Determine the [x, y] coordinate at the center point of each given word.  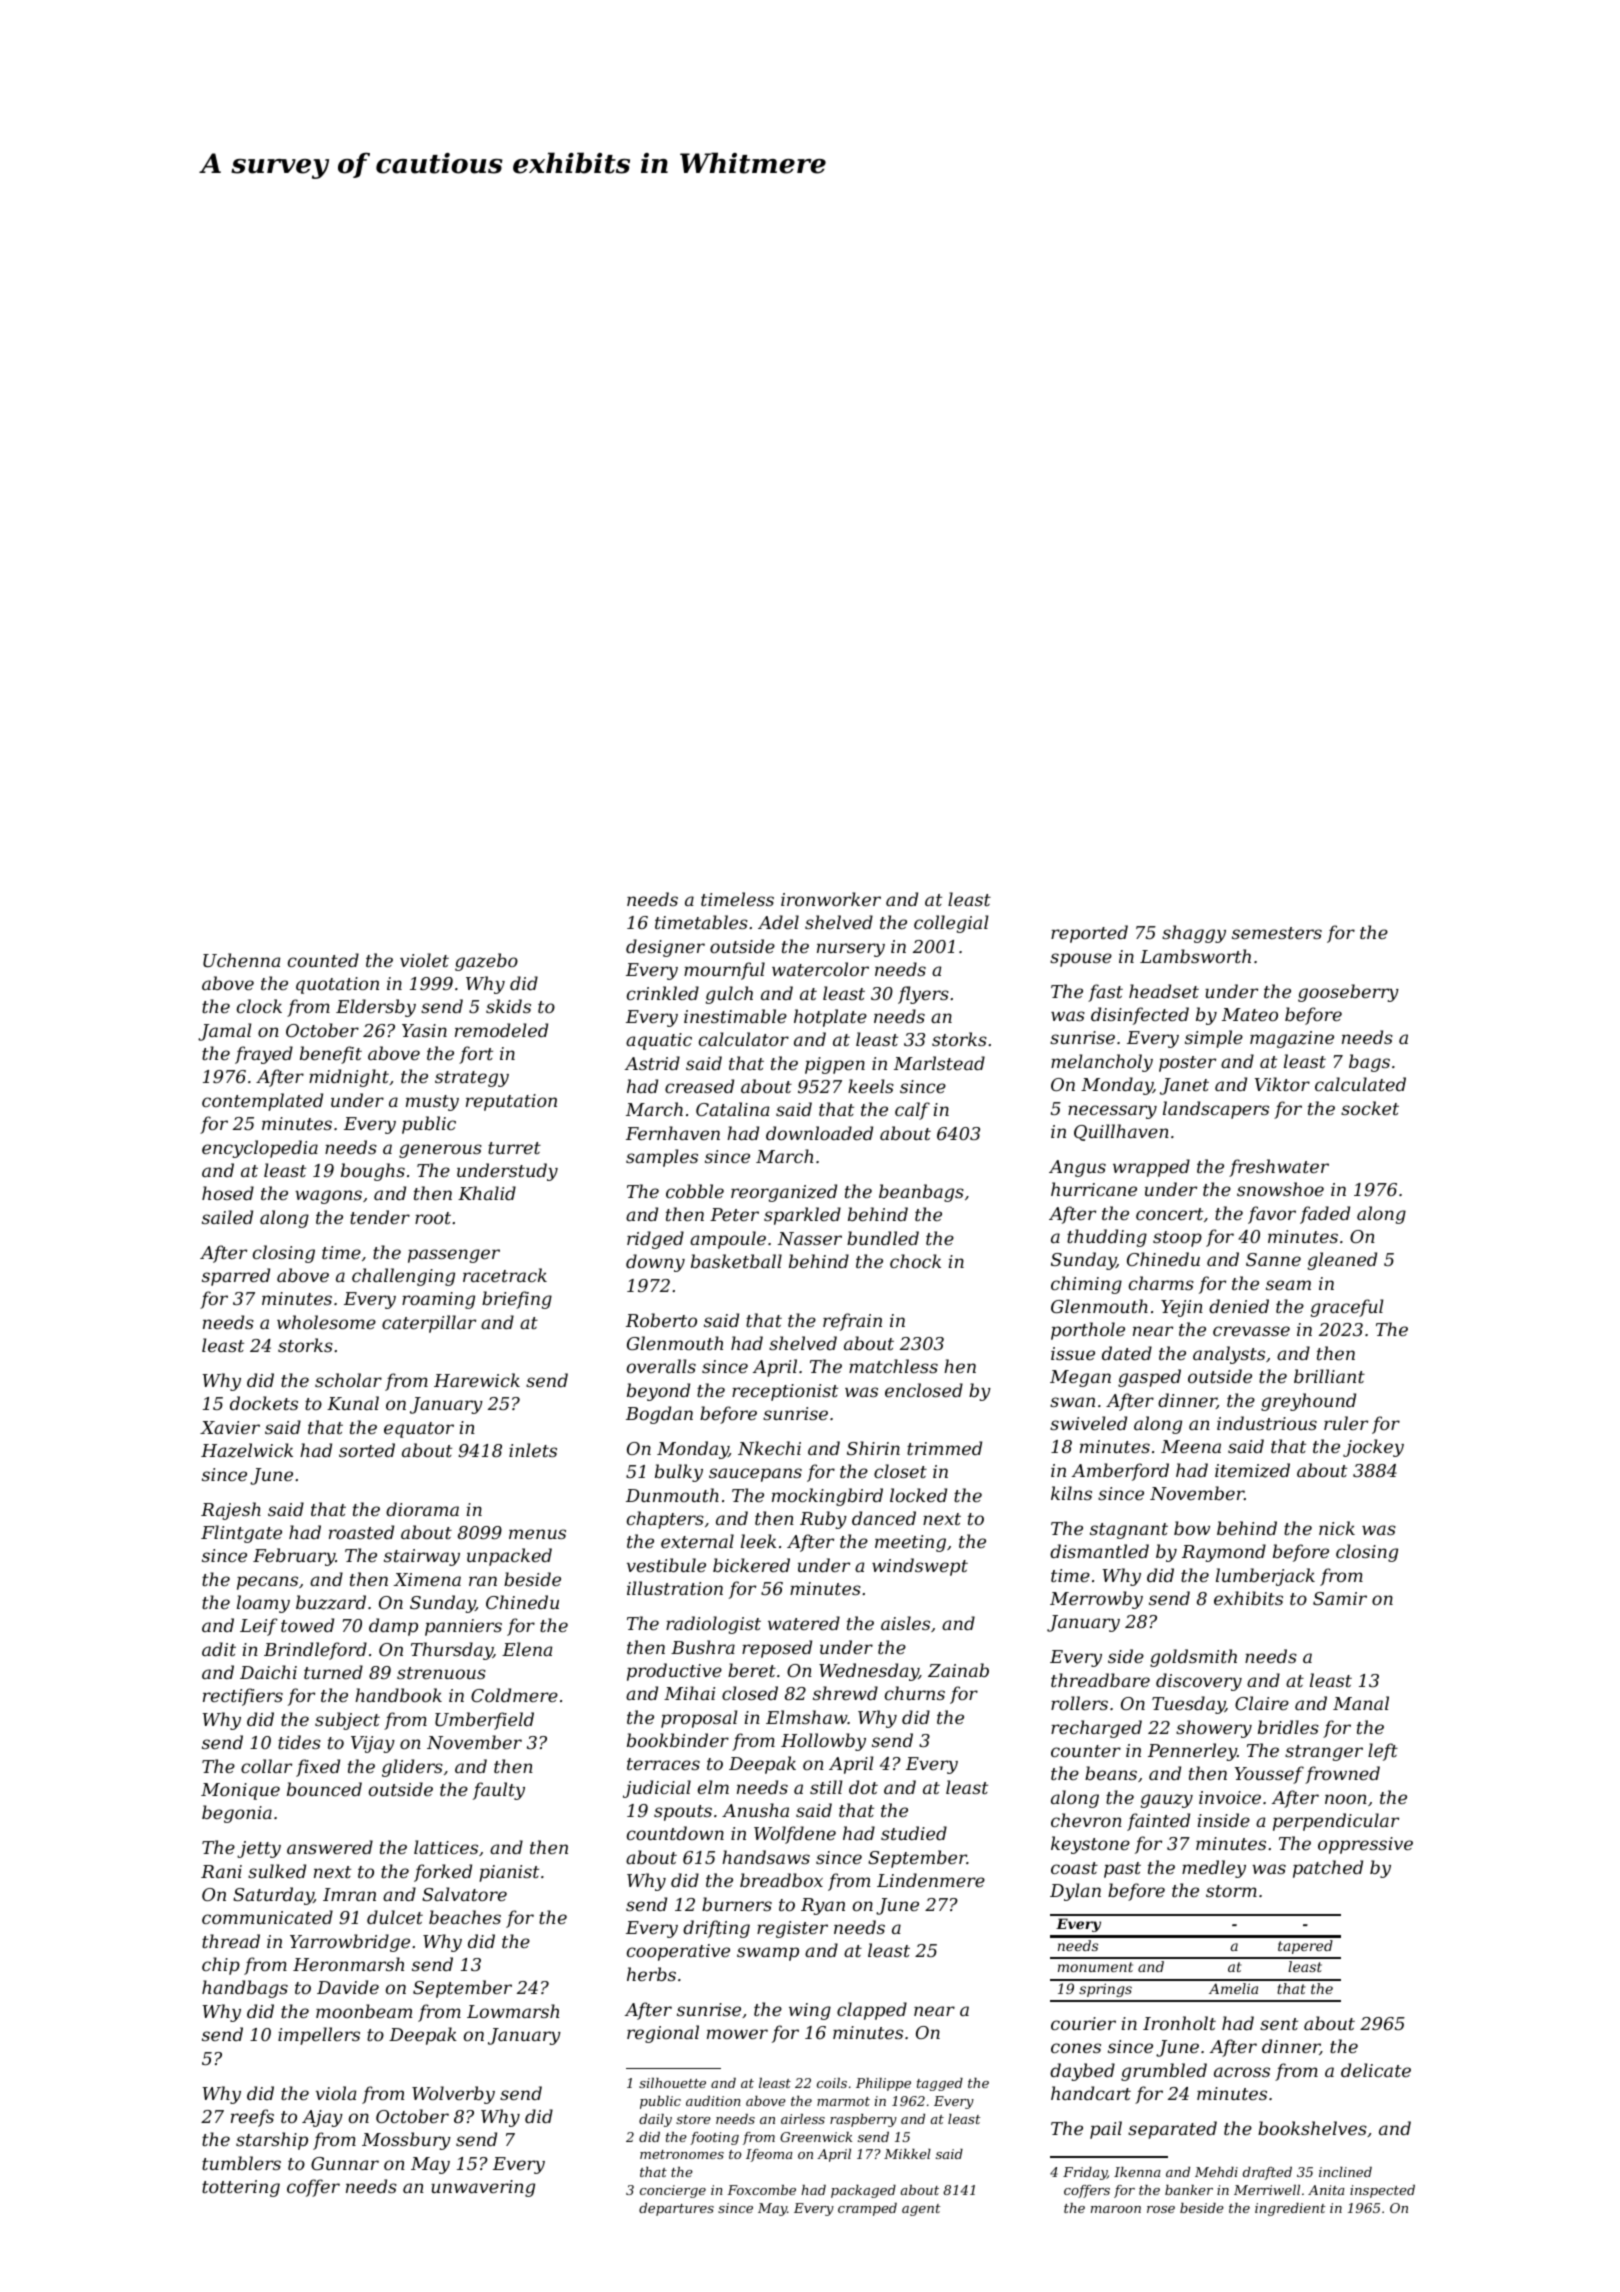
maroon [1116, 2209]
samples [662, 1158]
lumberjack [1265, 1577]
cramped [867, 2209]
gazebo [486, 962]
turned [333, 1672]
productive [674, 1672]
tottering [241, 2188]
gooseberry [1348, 993]
